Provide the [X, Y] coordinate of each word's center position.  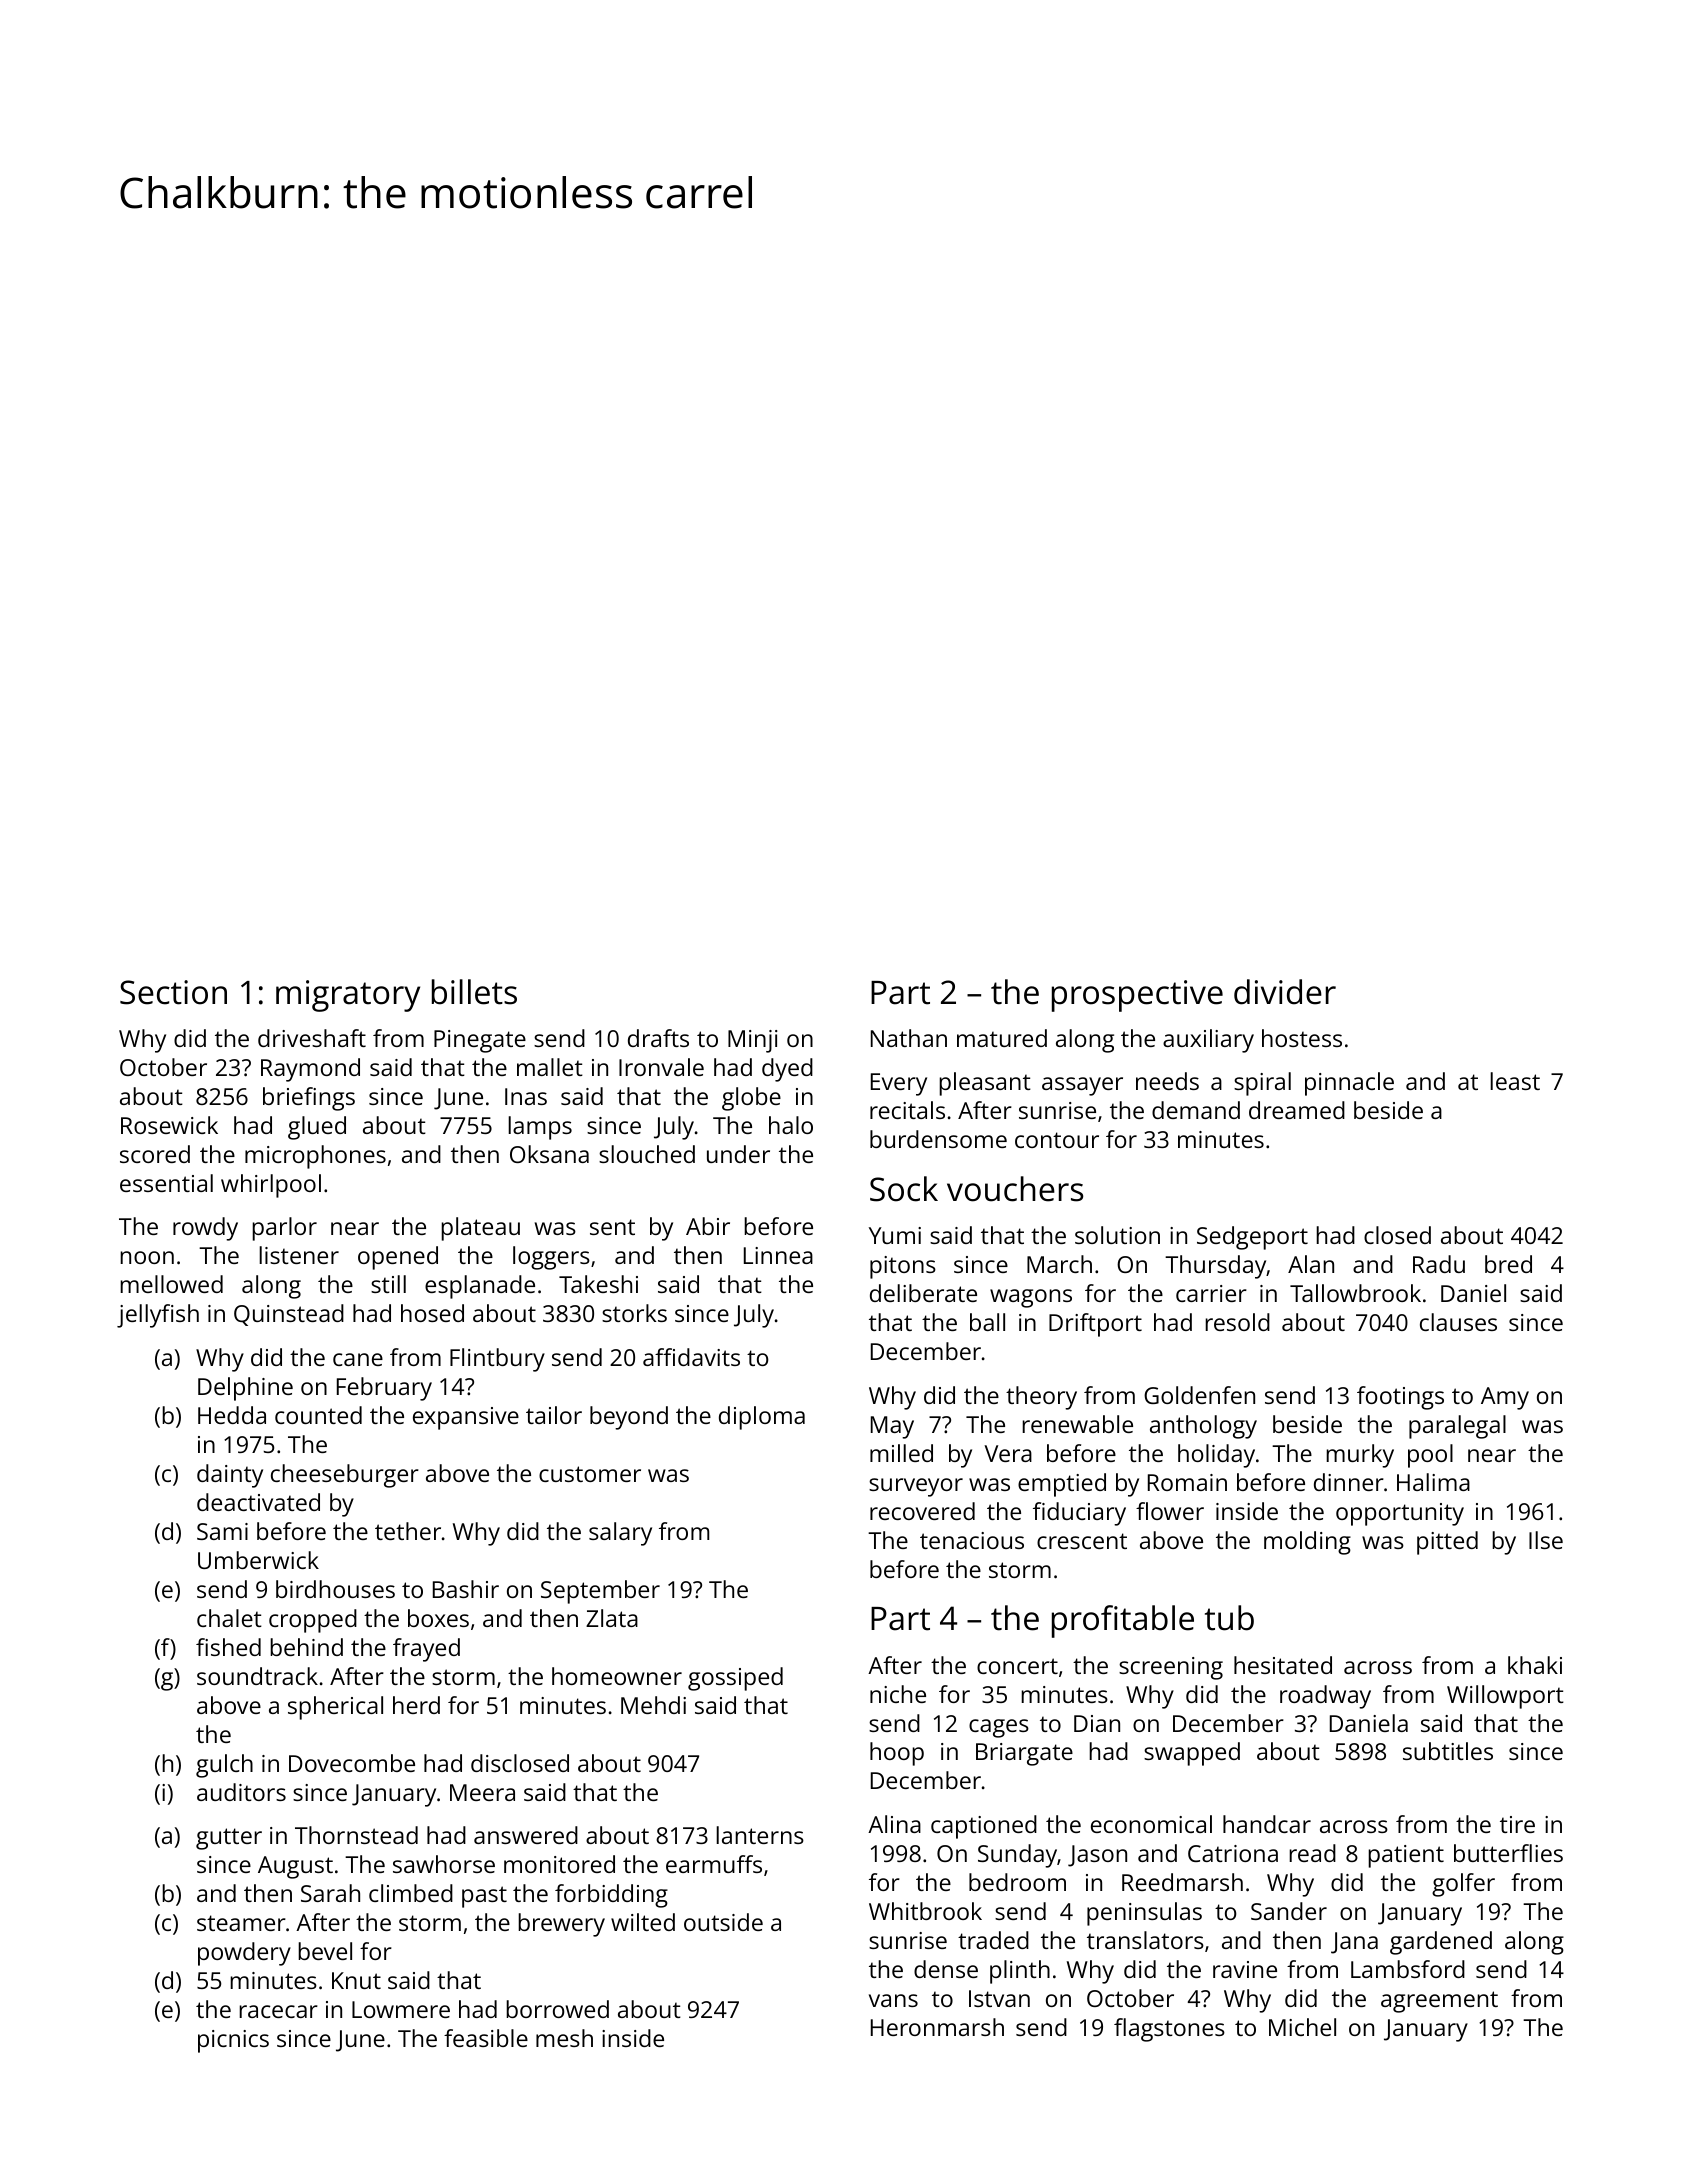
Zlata [612, 1618]
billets [474, 992]
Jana [1354, 1943]
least [1515, 1081]
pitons [903, 1267]
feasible [486, 2038]
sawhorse [444, 1864]
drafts [658, 1038]
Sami [222, 1531]
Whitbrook [925, 1911]
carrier [1211, 1293]
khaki [1535, 1665]
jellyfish [158, 1316]
